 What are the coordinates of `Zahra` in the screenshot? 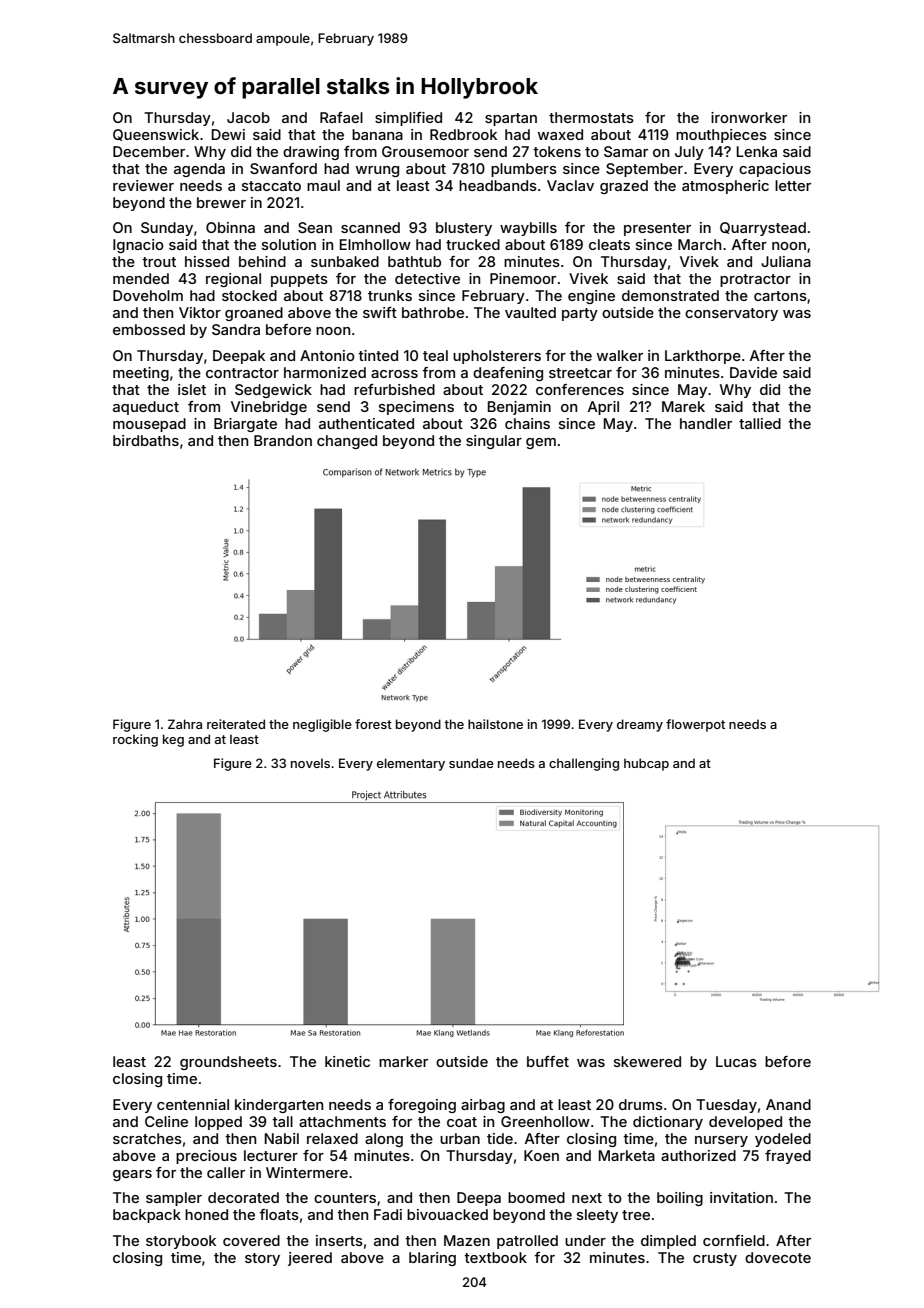 It's located at (185, 724).
